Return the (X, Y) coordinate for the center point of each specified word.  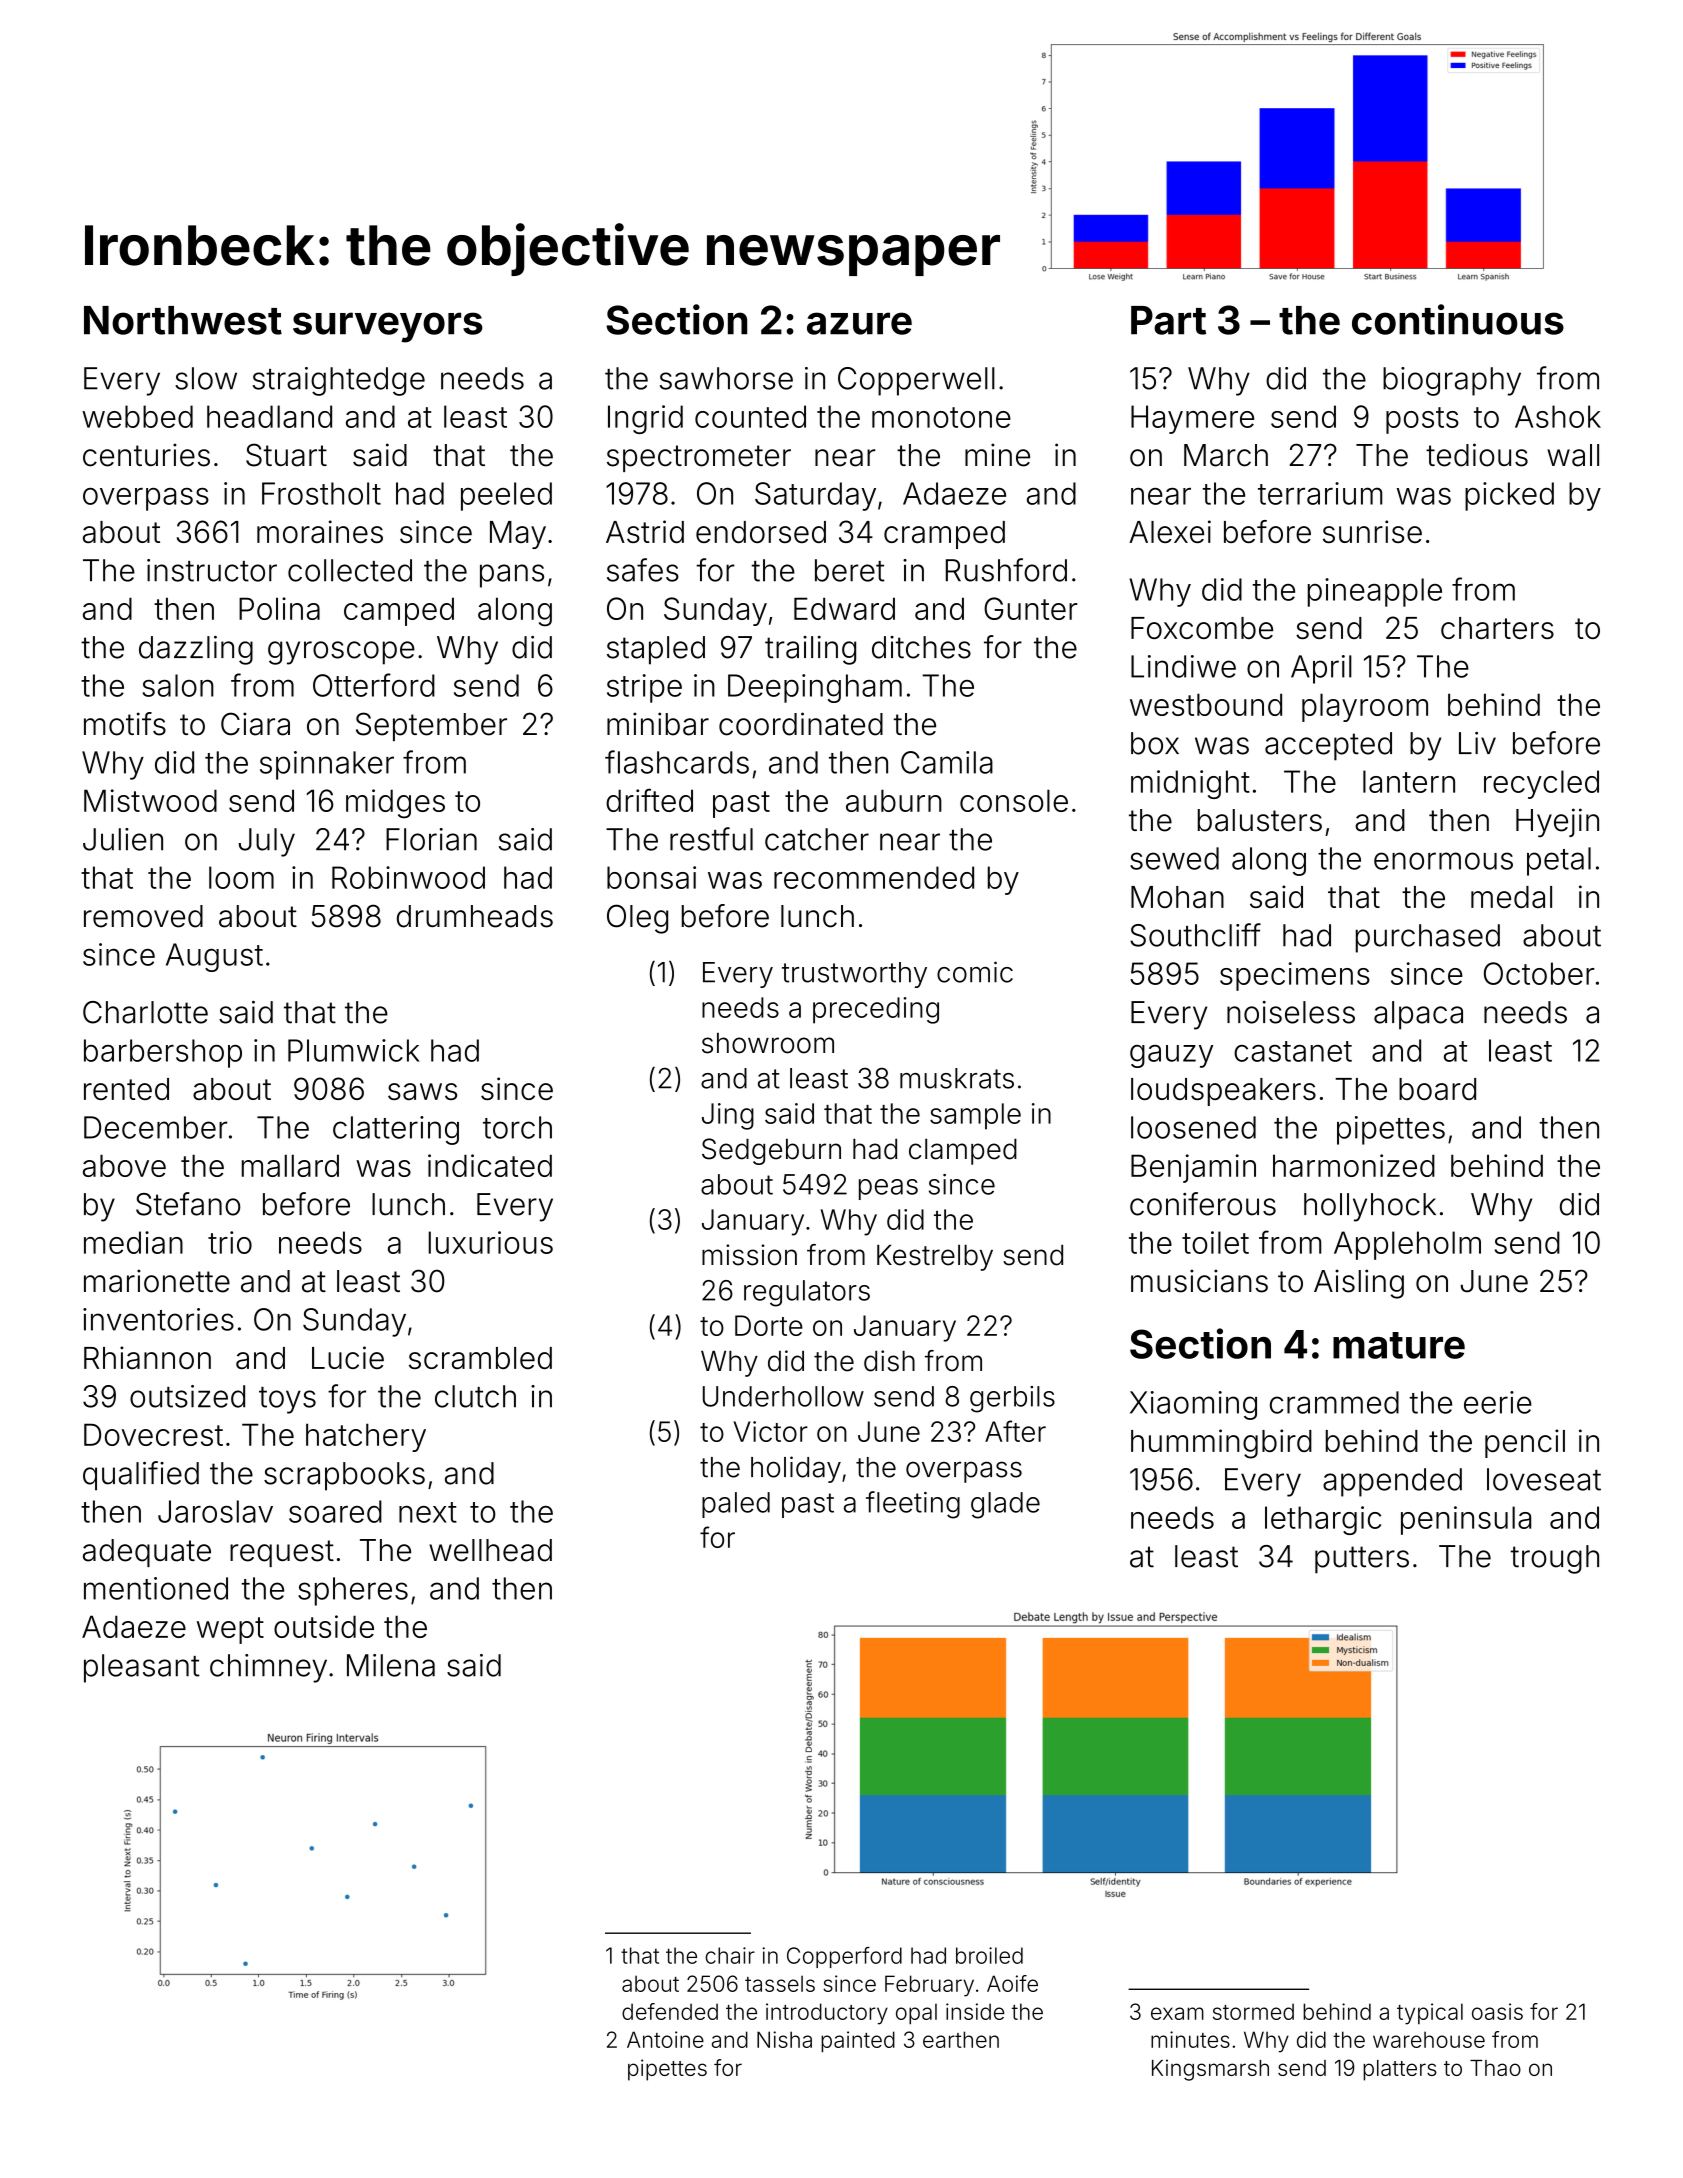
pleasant (142, 1668)
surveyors (388, 327)
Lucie (348, 1357)
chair (730, 1955)
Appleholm (1407, 1245)
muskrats (957, 1078)
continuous (1458, 319)
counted (750, 416)
